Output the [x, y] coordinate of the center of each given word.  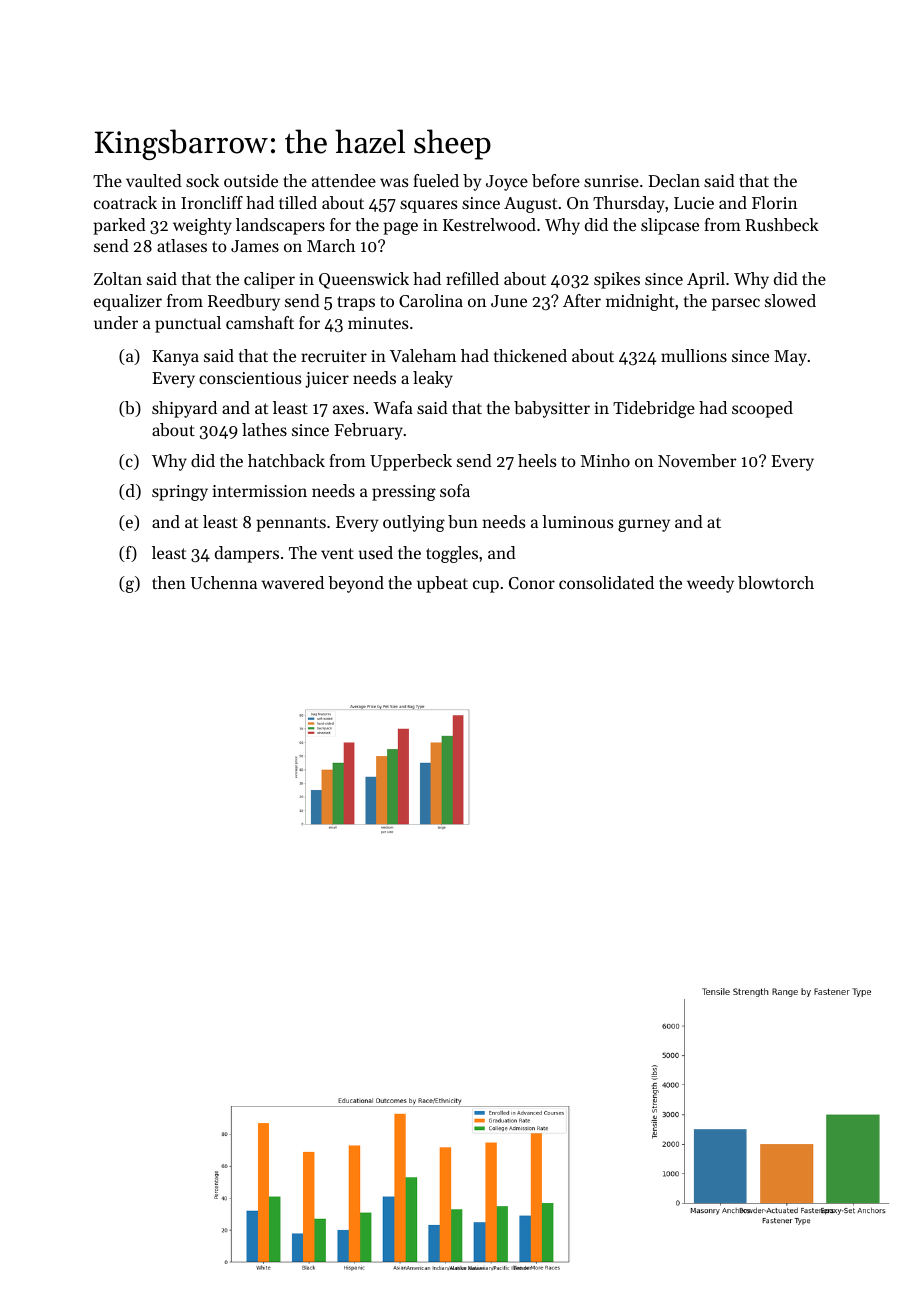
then [169, 582]
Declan [674, 180]
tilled [298, 202]
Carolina [431, 300]
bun [463, 521]
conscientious [250, 378]
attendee [344, 180]
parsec [736, 304]
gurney [644, 525]
